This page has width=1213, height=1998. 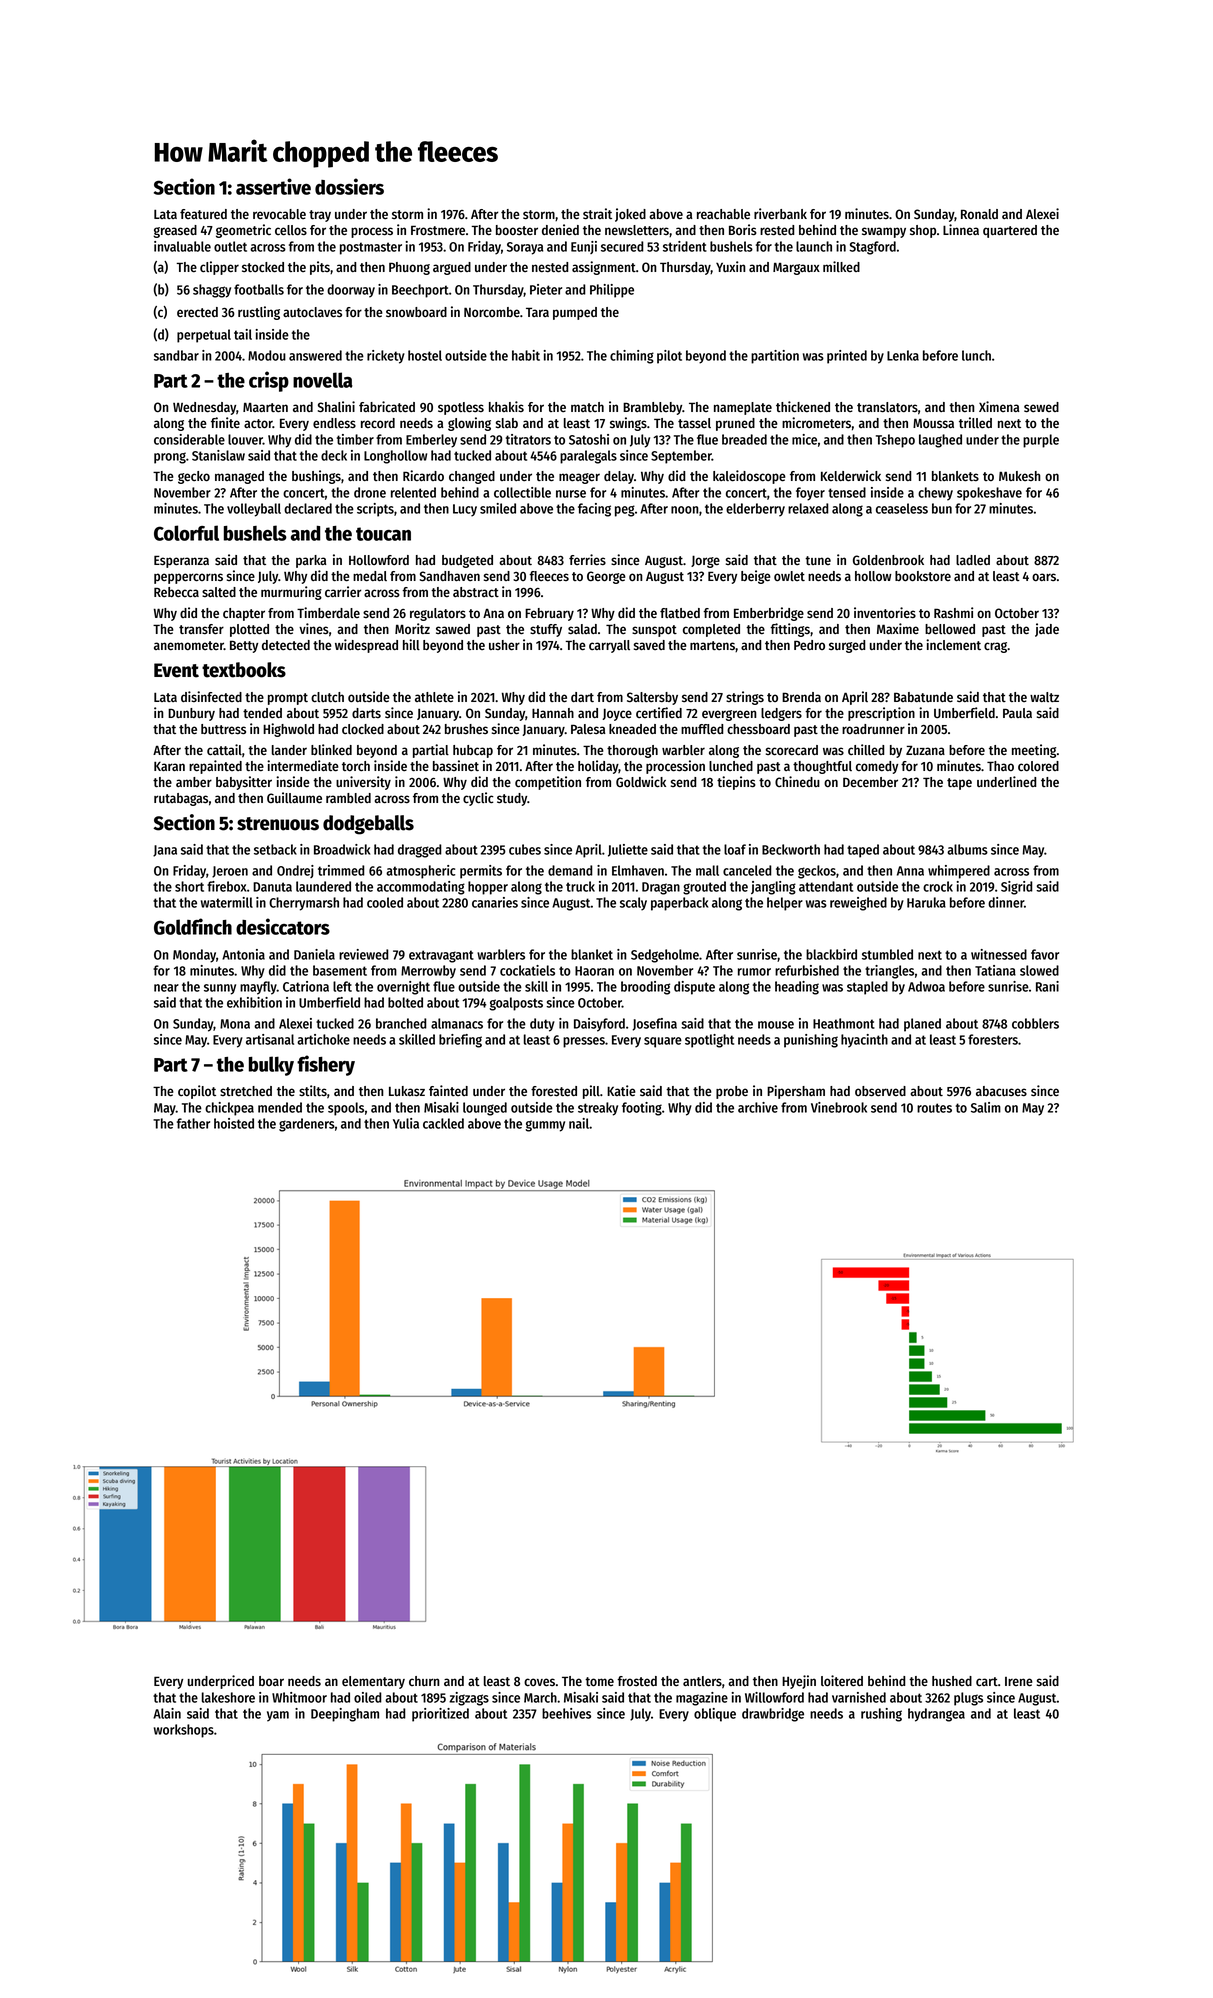 I want to click on Paula, so click(x=1017, y=713).
